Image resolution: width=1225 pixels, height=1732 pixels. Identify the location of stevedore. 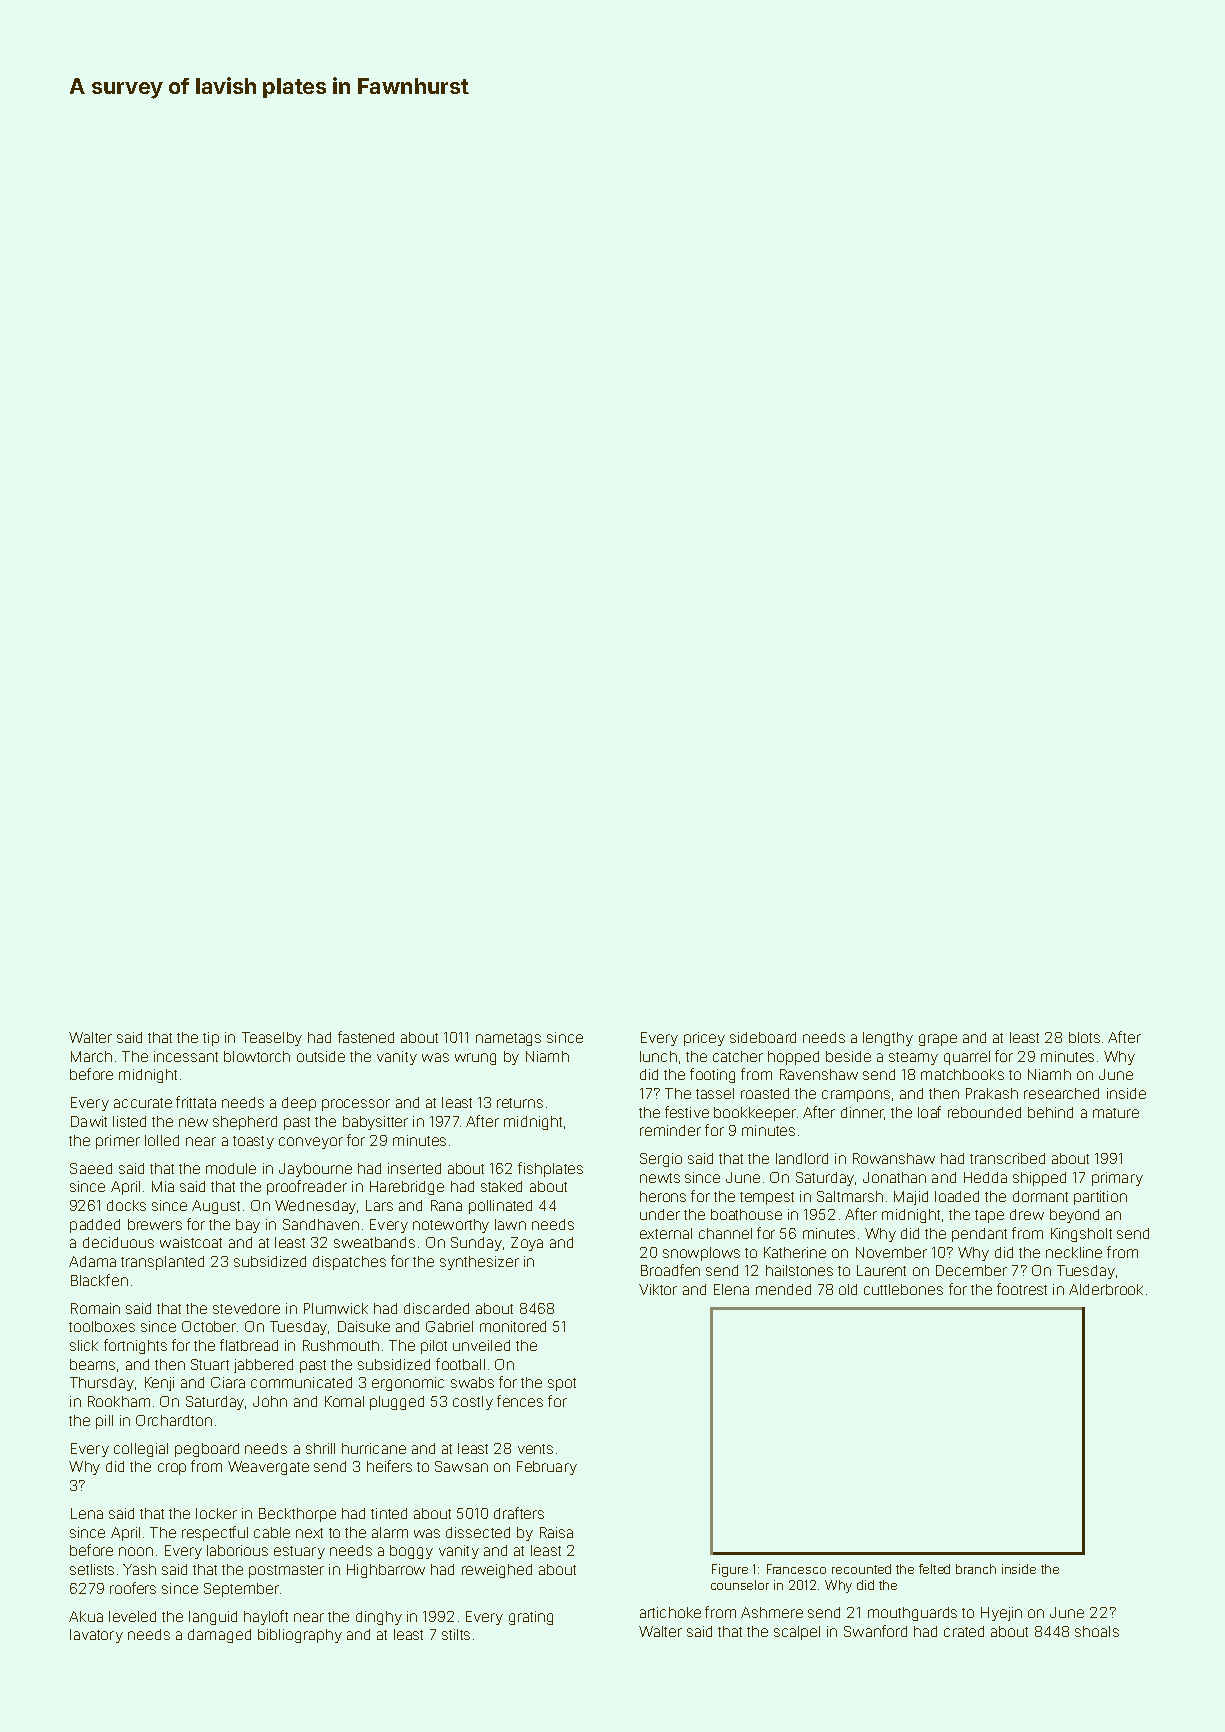
(246, 1308).
